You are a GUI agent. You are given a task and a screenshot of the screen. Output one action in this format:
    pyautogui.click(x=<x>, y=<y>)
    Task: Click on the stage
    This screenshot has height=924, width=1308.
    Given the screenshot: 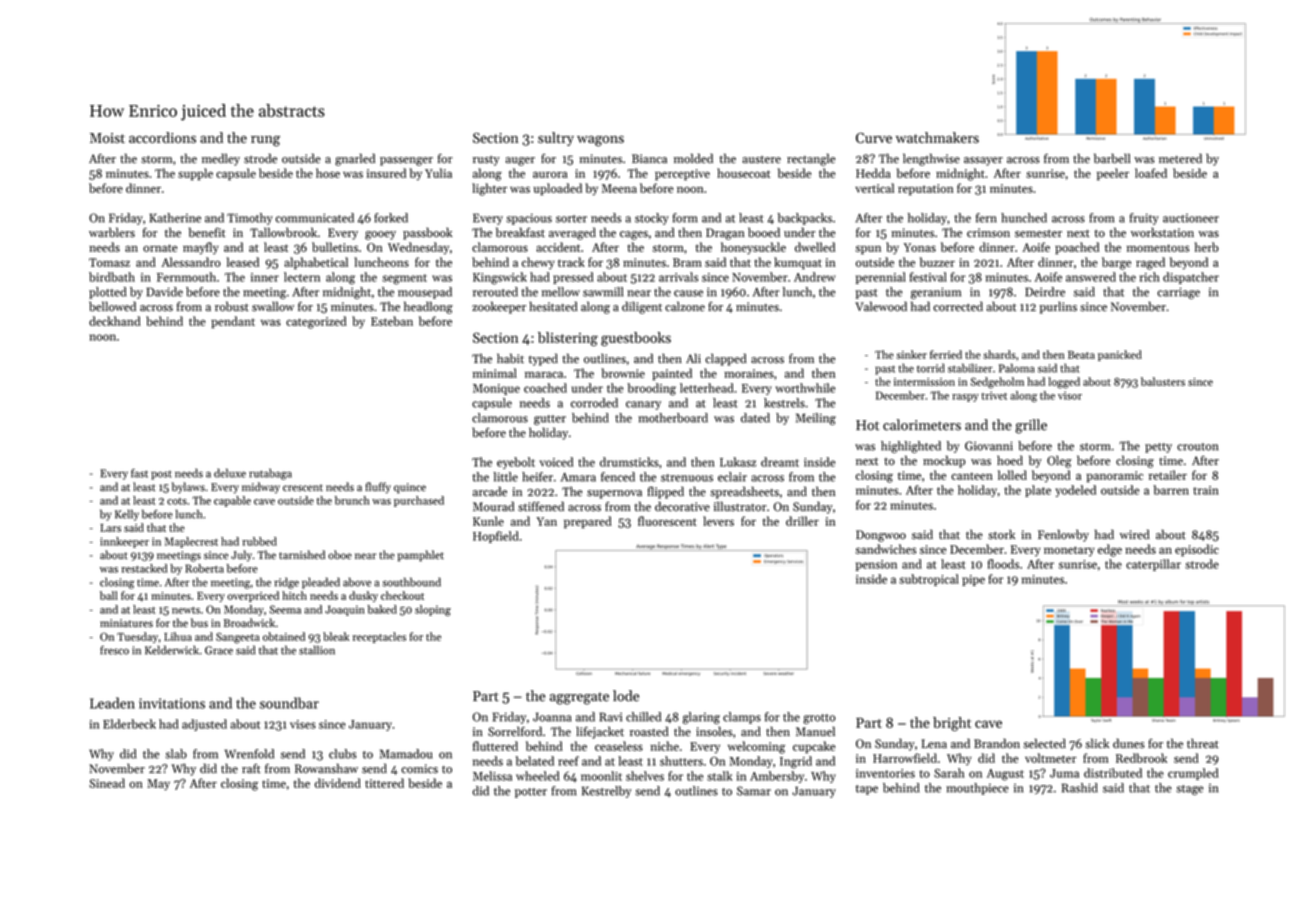 What is the action you would take?
    pyautogui.click(x=1190, y=790)
